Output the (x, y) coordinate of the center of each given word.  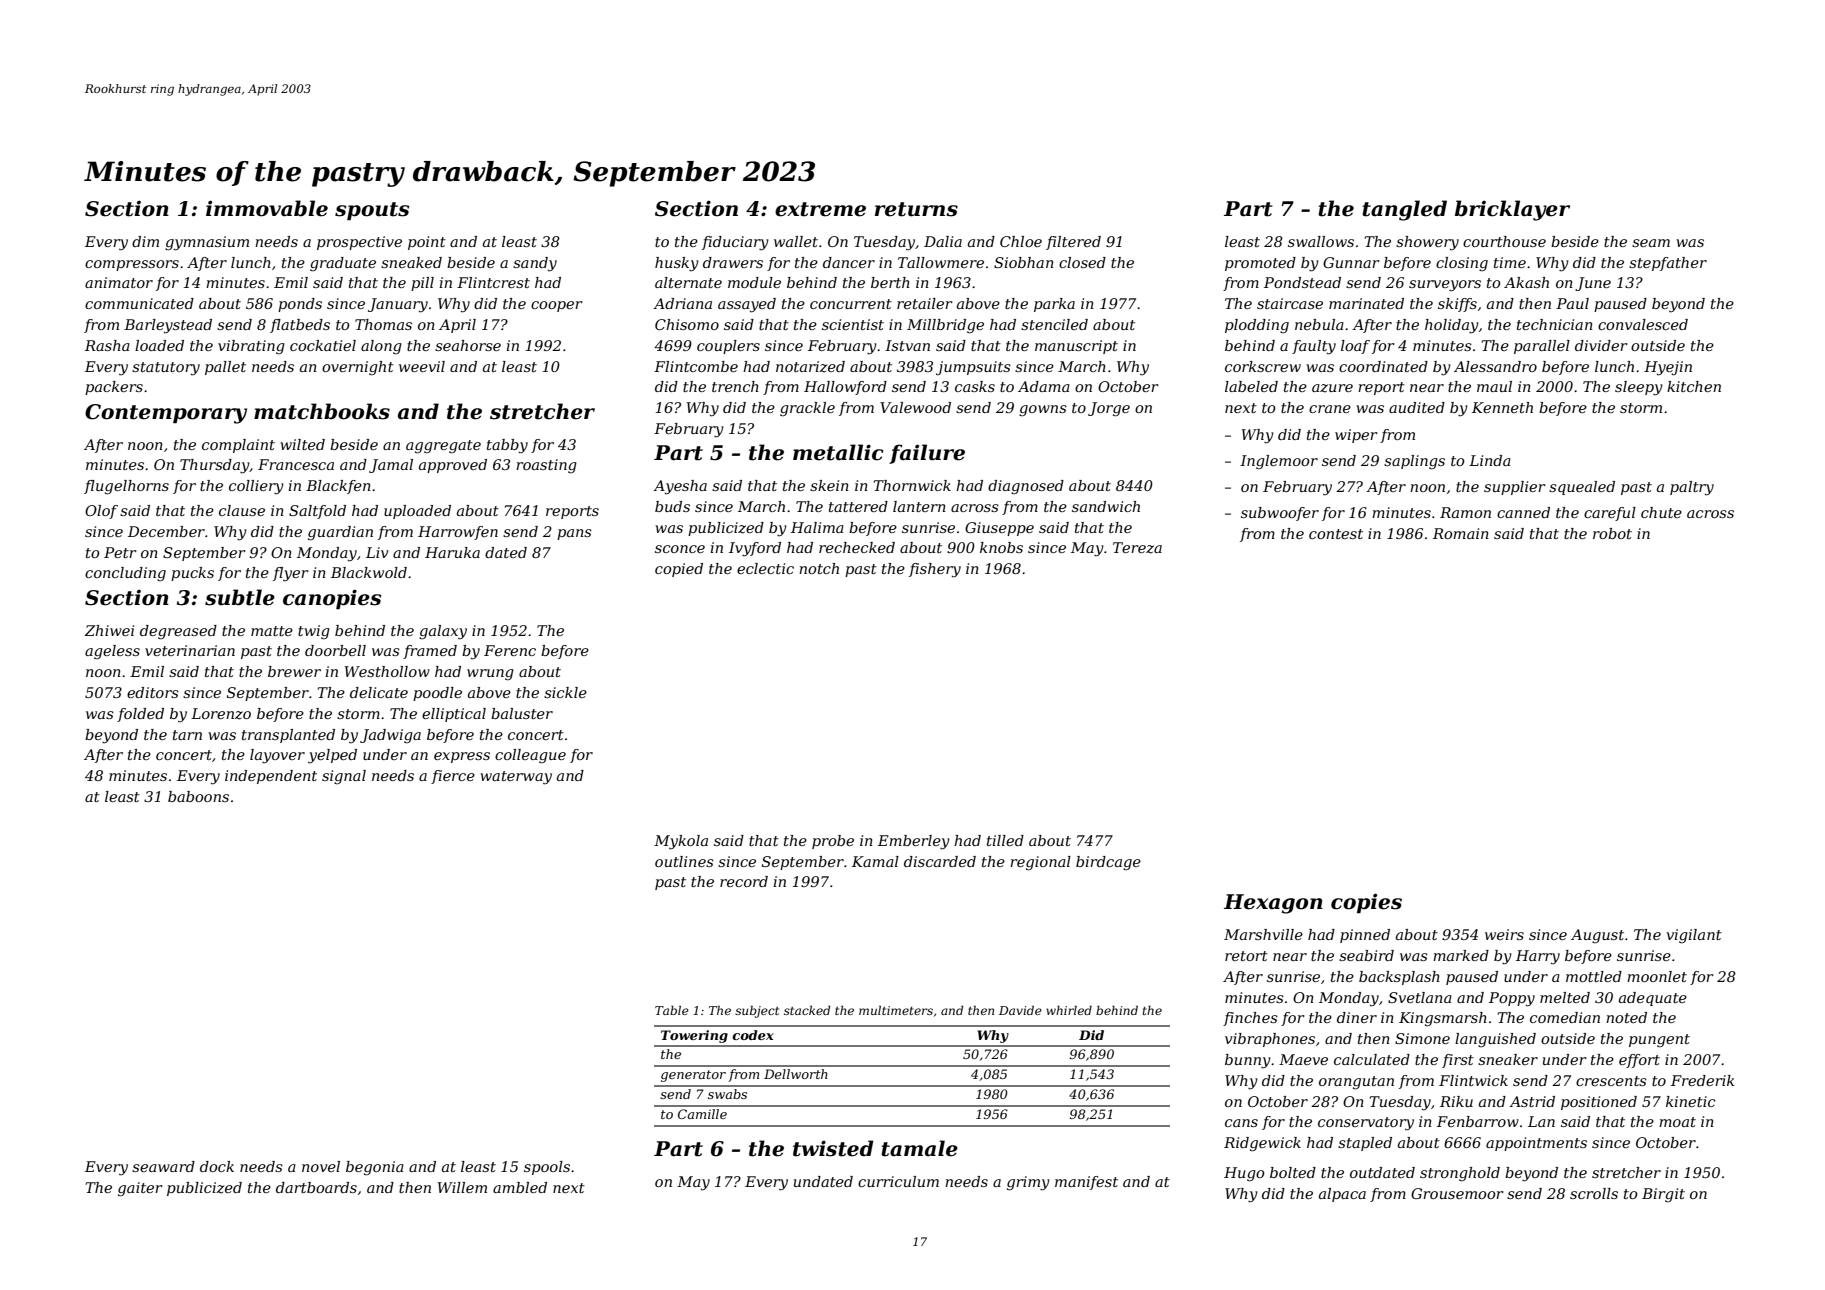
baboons (198, 796)
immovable (267, 208)
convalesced (1643, 324)
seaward (163, 1166)
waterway (516, 778)
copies (1366, 903)
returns (916, 209)
